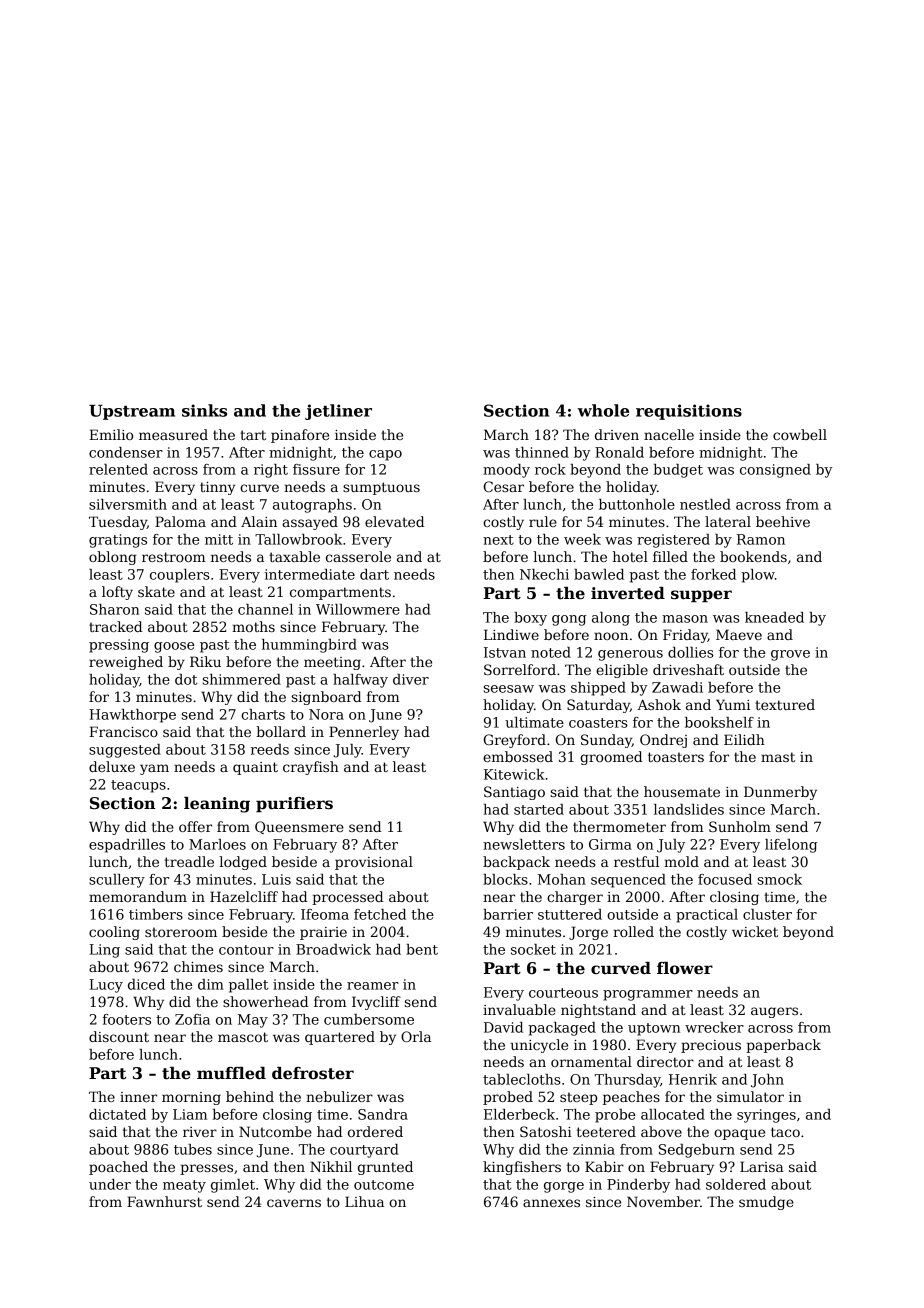  I want to click on cowbell, so click(800, 434).
